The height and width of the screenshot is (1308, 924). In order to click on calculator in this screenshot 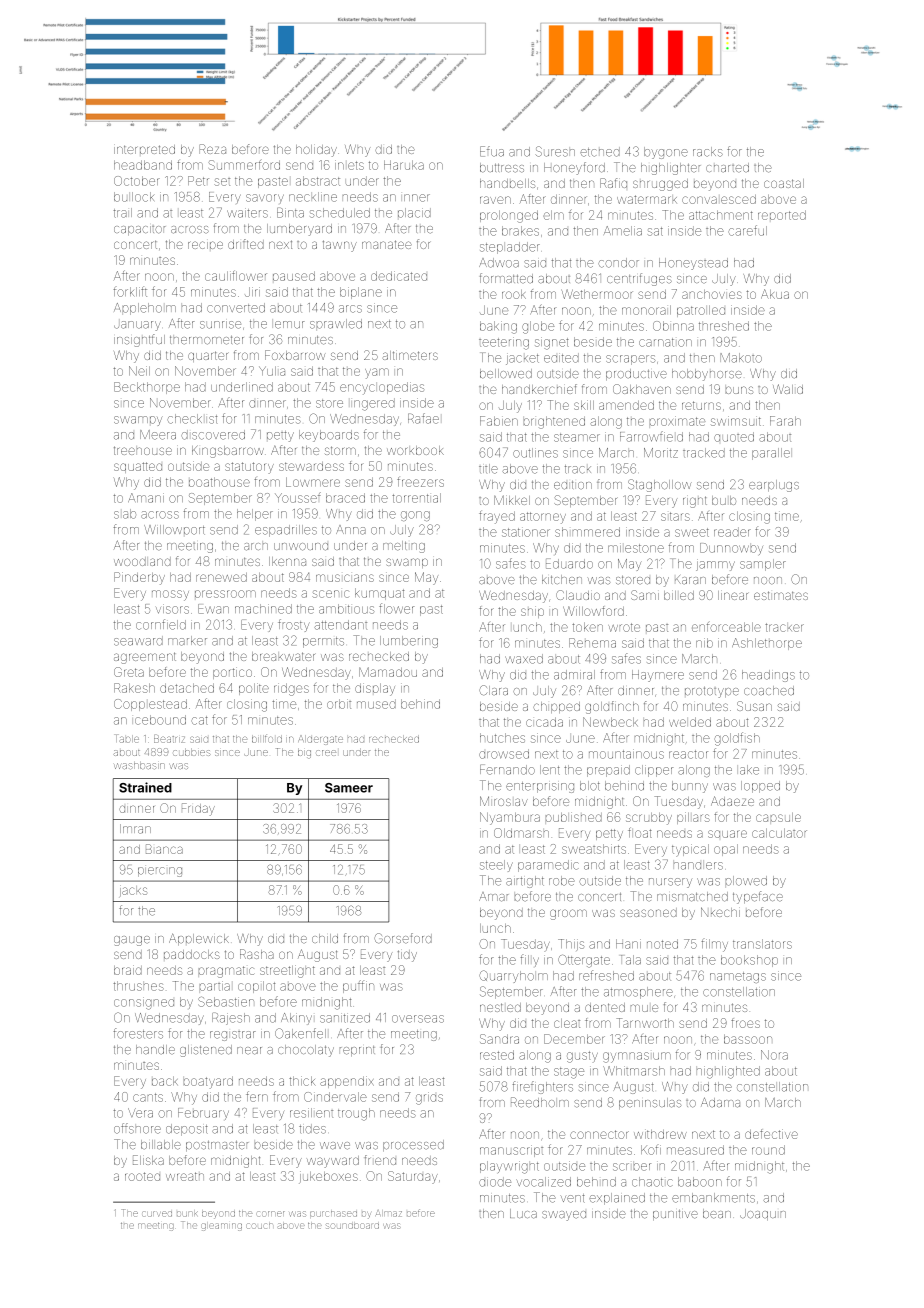, I will do `click(779, 833)`.
